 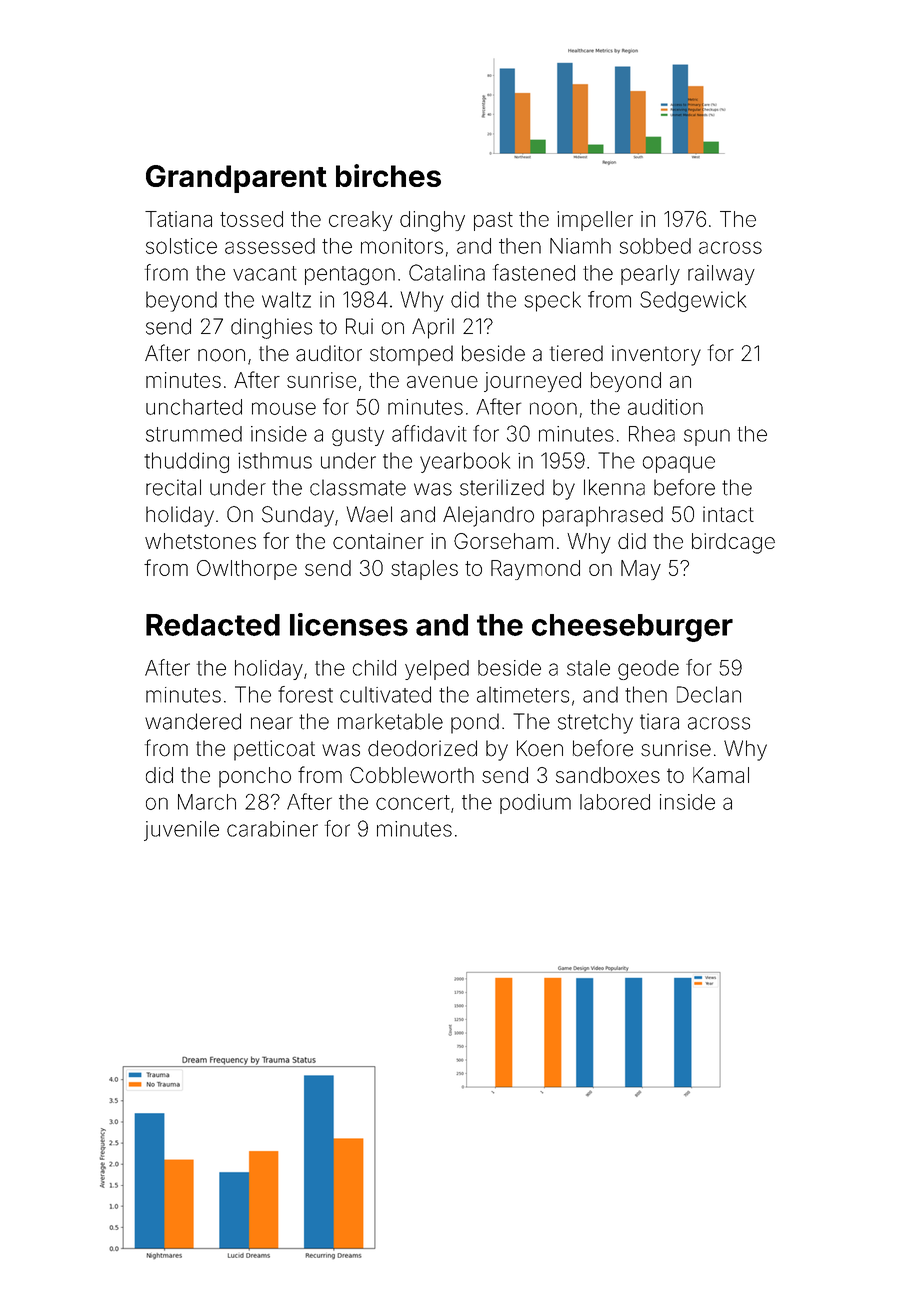 What do you see at coordinates (679, 464) in the screenshot?
I see `opaque` at bounding box center [679, 464].
